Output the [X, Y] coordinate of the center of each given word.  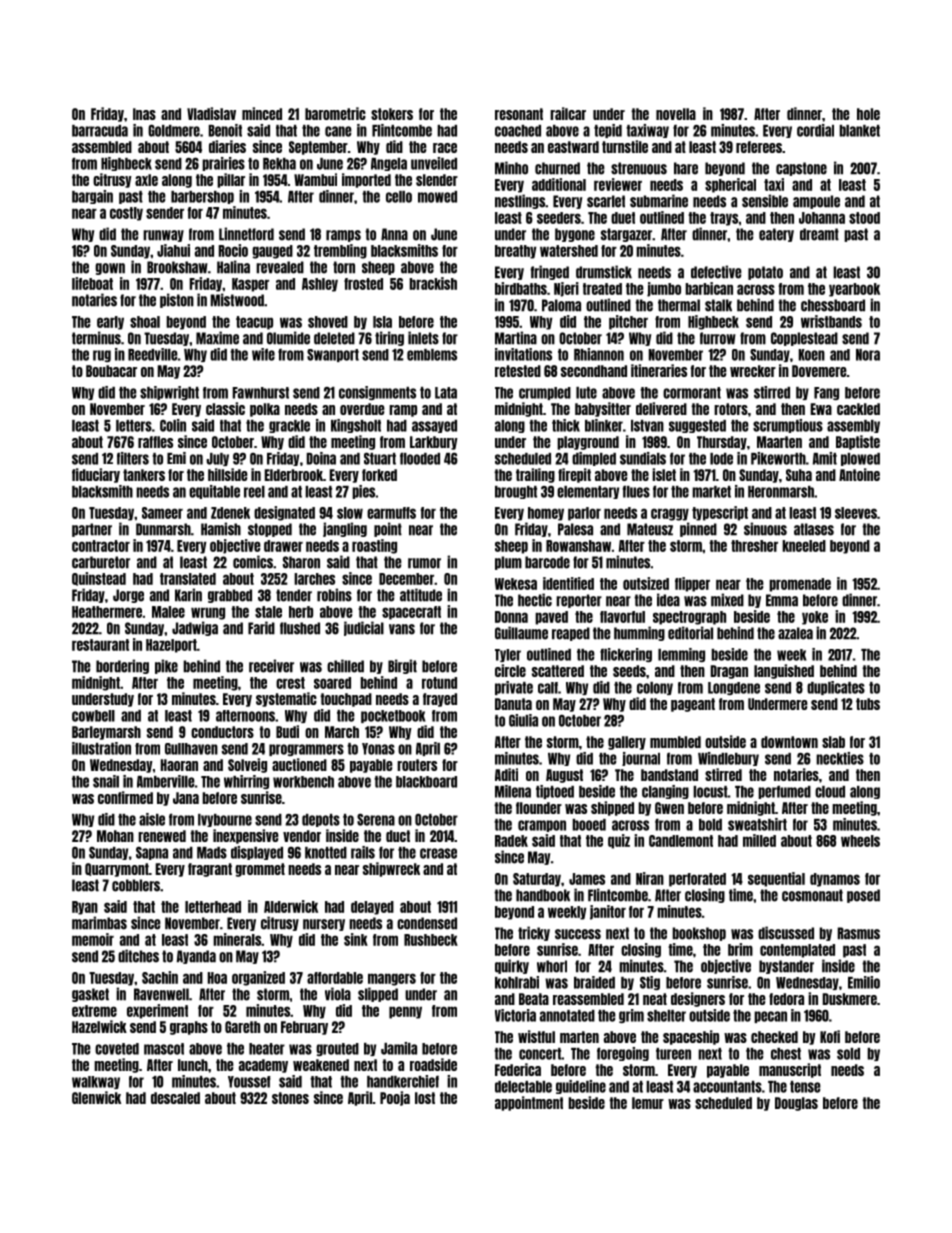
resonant [519, 114]
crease [438, 853]
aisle [152, 819]
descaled [175, 1098]
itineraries [659, 370]
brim [740, 949]
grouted [337, 1049]
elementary [588, 492]
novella [676, 114]
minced [262, 113]
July [217, 459]
